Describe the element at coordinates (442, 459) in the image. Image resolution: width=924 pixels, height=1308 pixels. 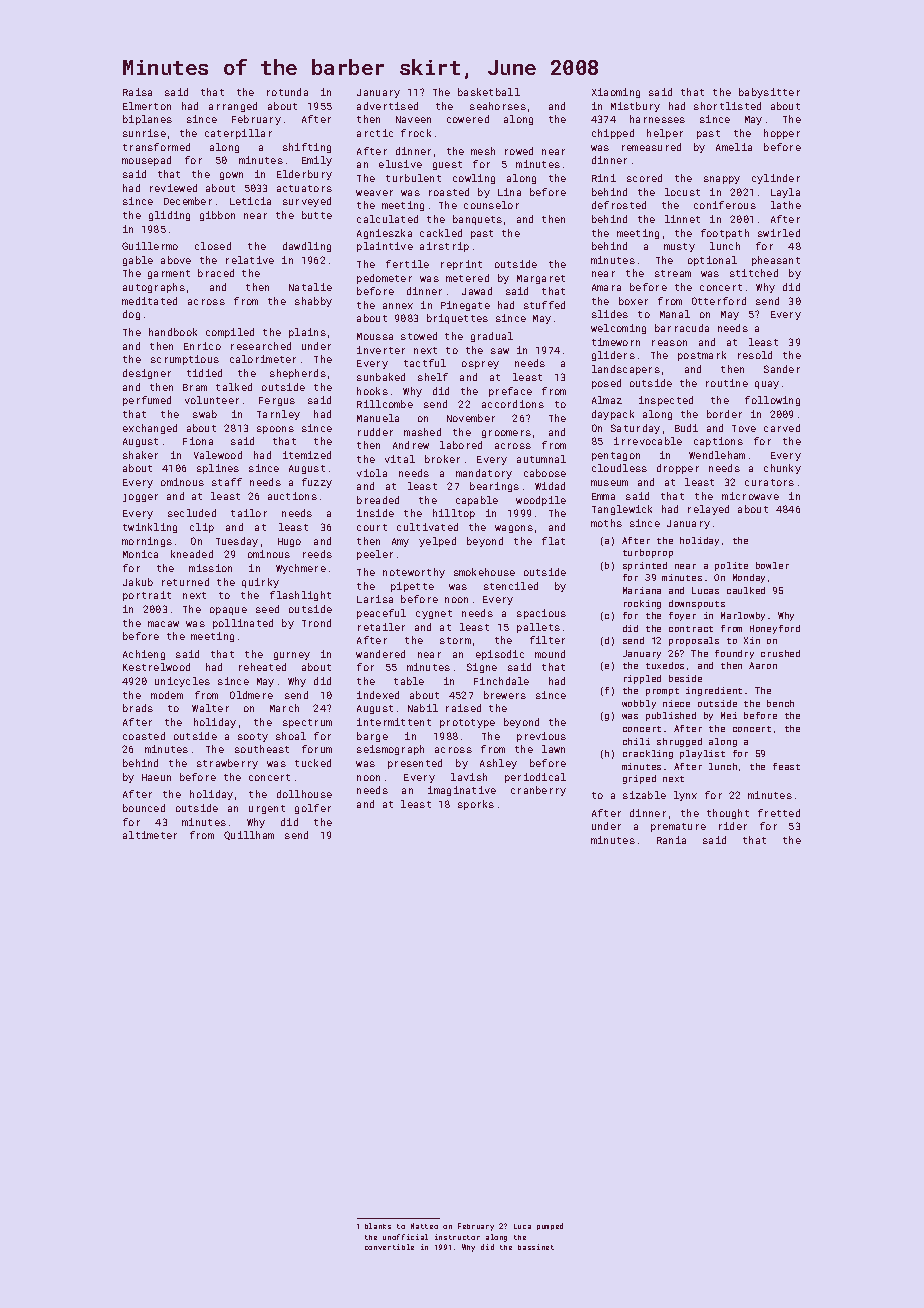
I see `broker` at that location.
